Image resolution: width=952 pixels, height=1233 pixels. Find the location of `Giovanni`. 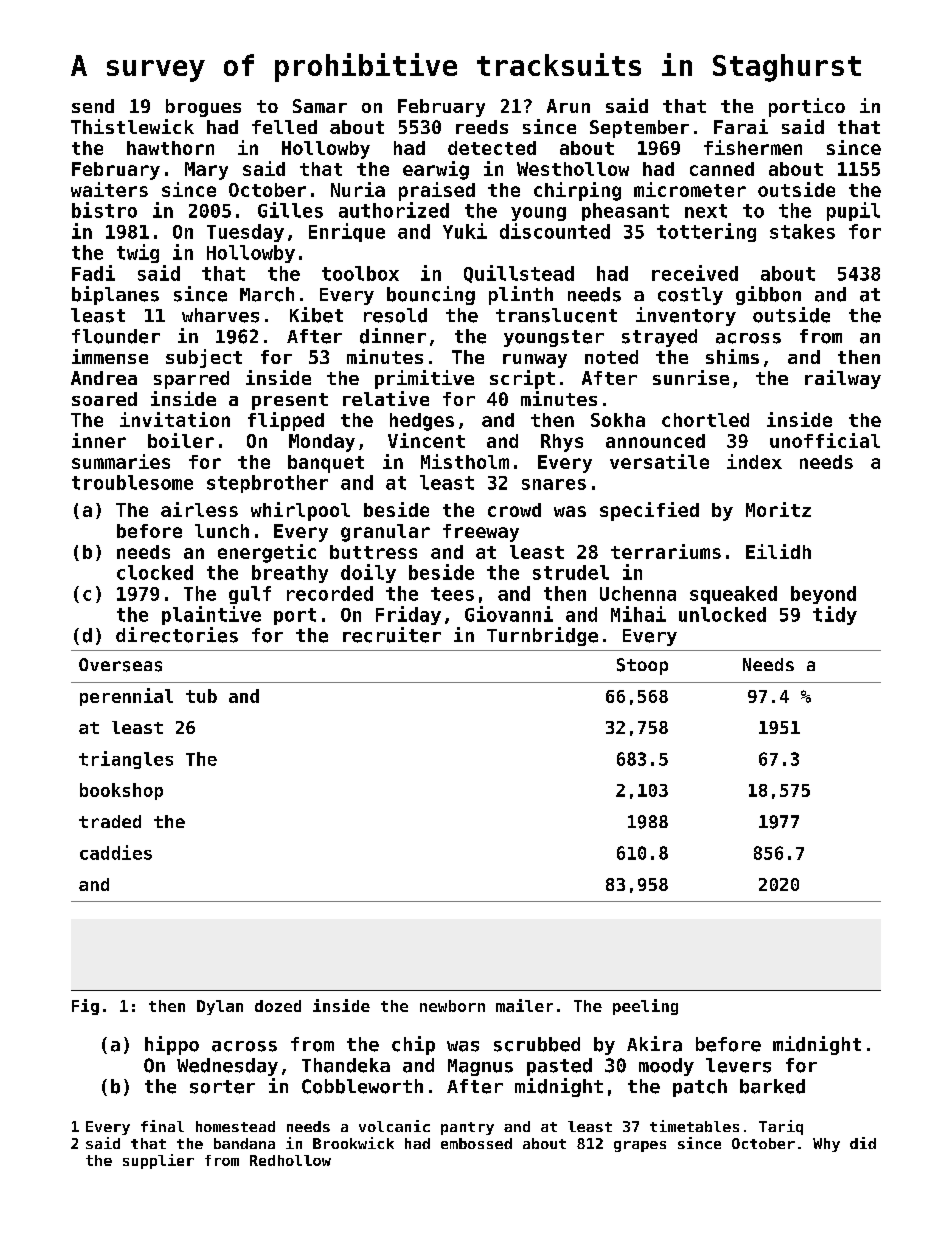

Giovanni is located at coordinates (509, 614).
